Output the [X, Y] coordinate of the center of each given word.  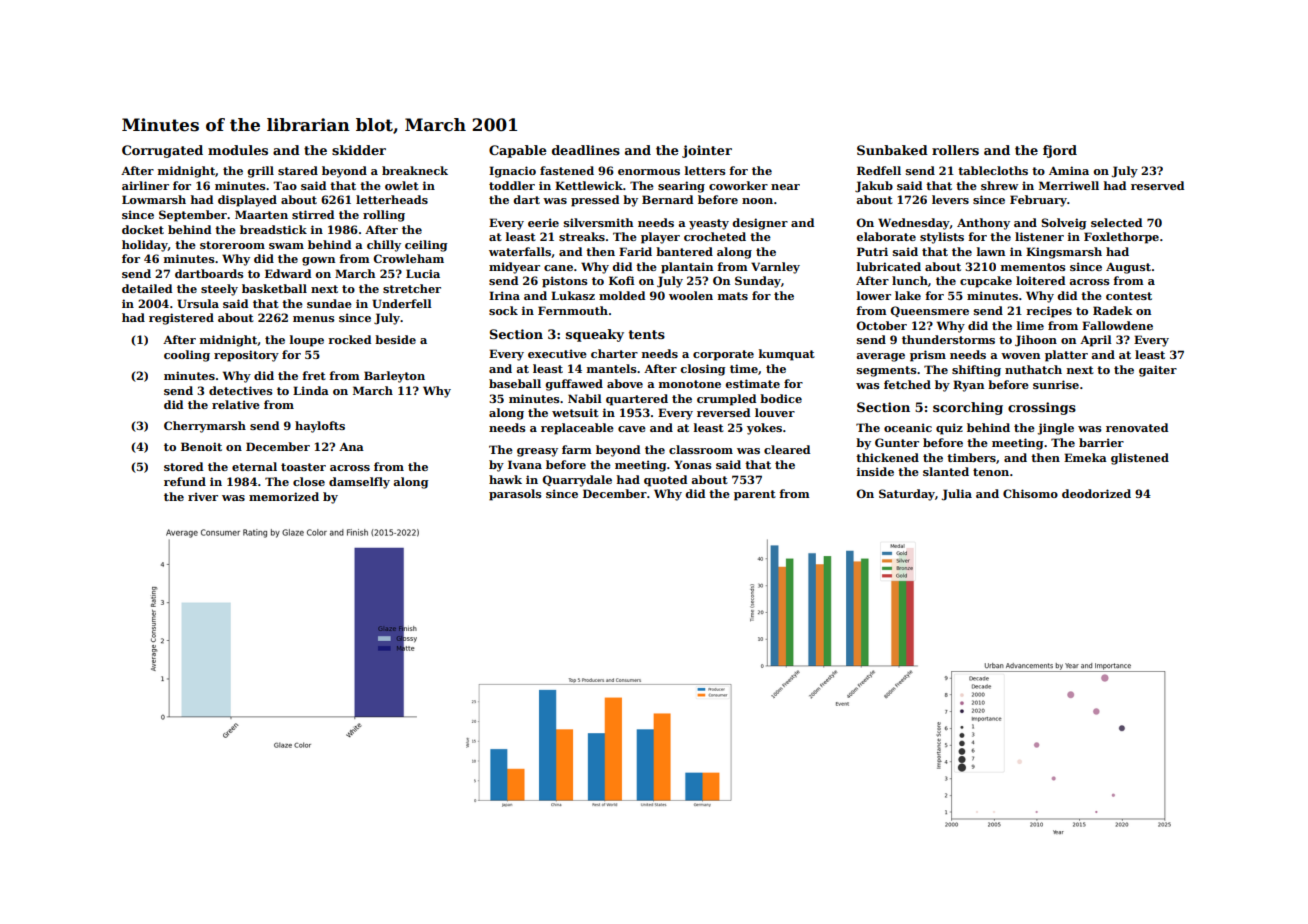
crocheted [715, 236]
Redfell [879, 170]
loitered [1040, 280]
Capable [518, 151]
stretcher [412, 288]
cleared [787, 449]
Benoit [201, 446]
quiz [949, 429]
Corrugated [162, 151]
